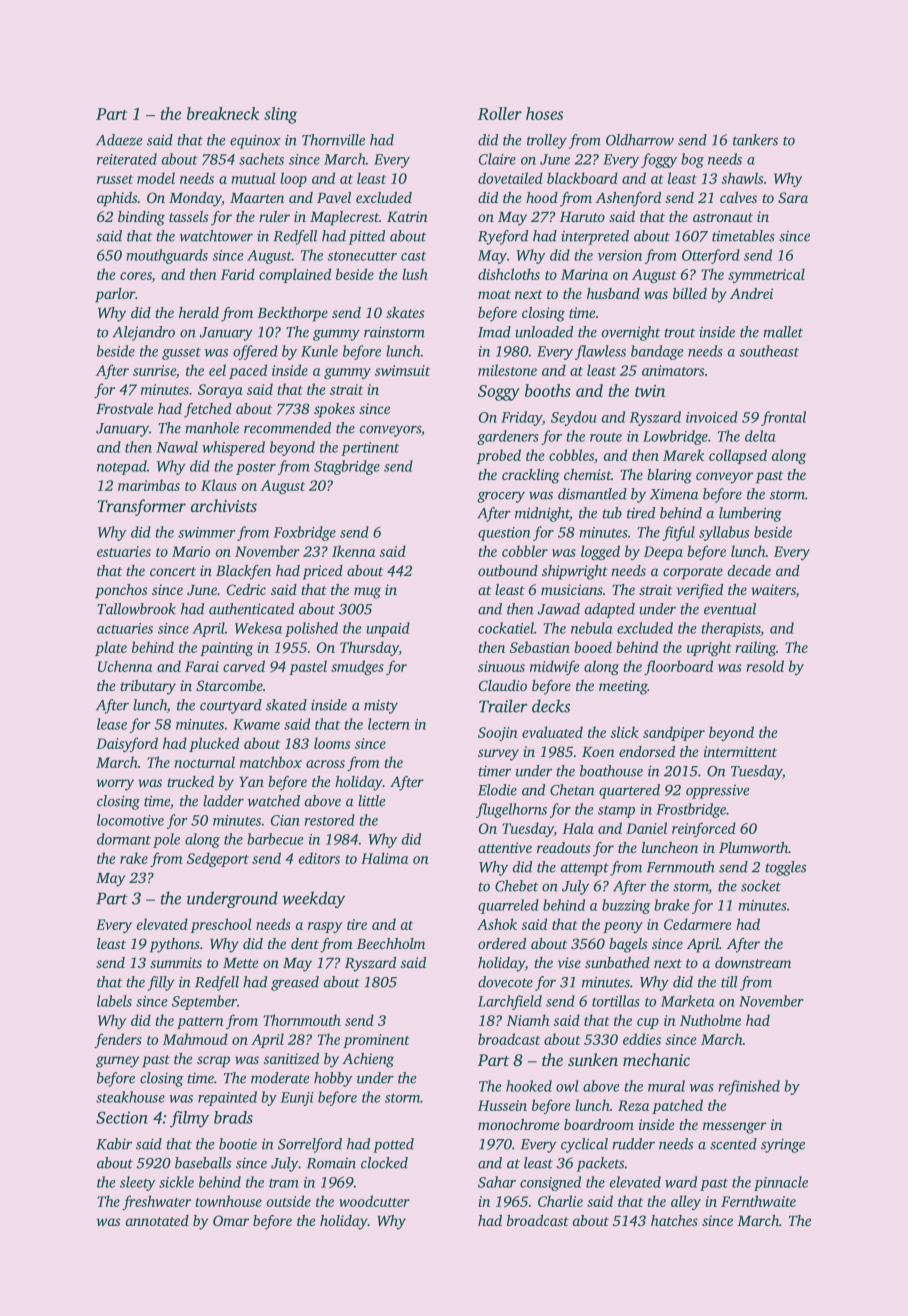 The width and height of the screenshot is (908, 1316). I want to click on Oldharrow, so click(640, 140).
